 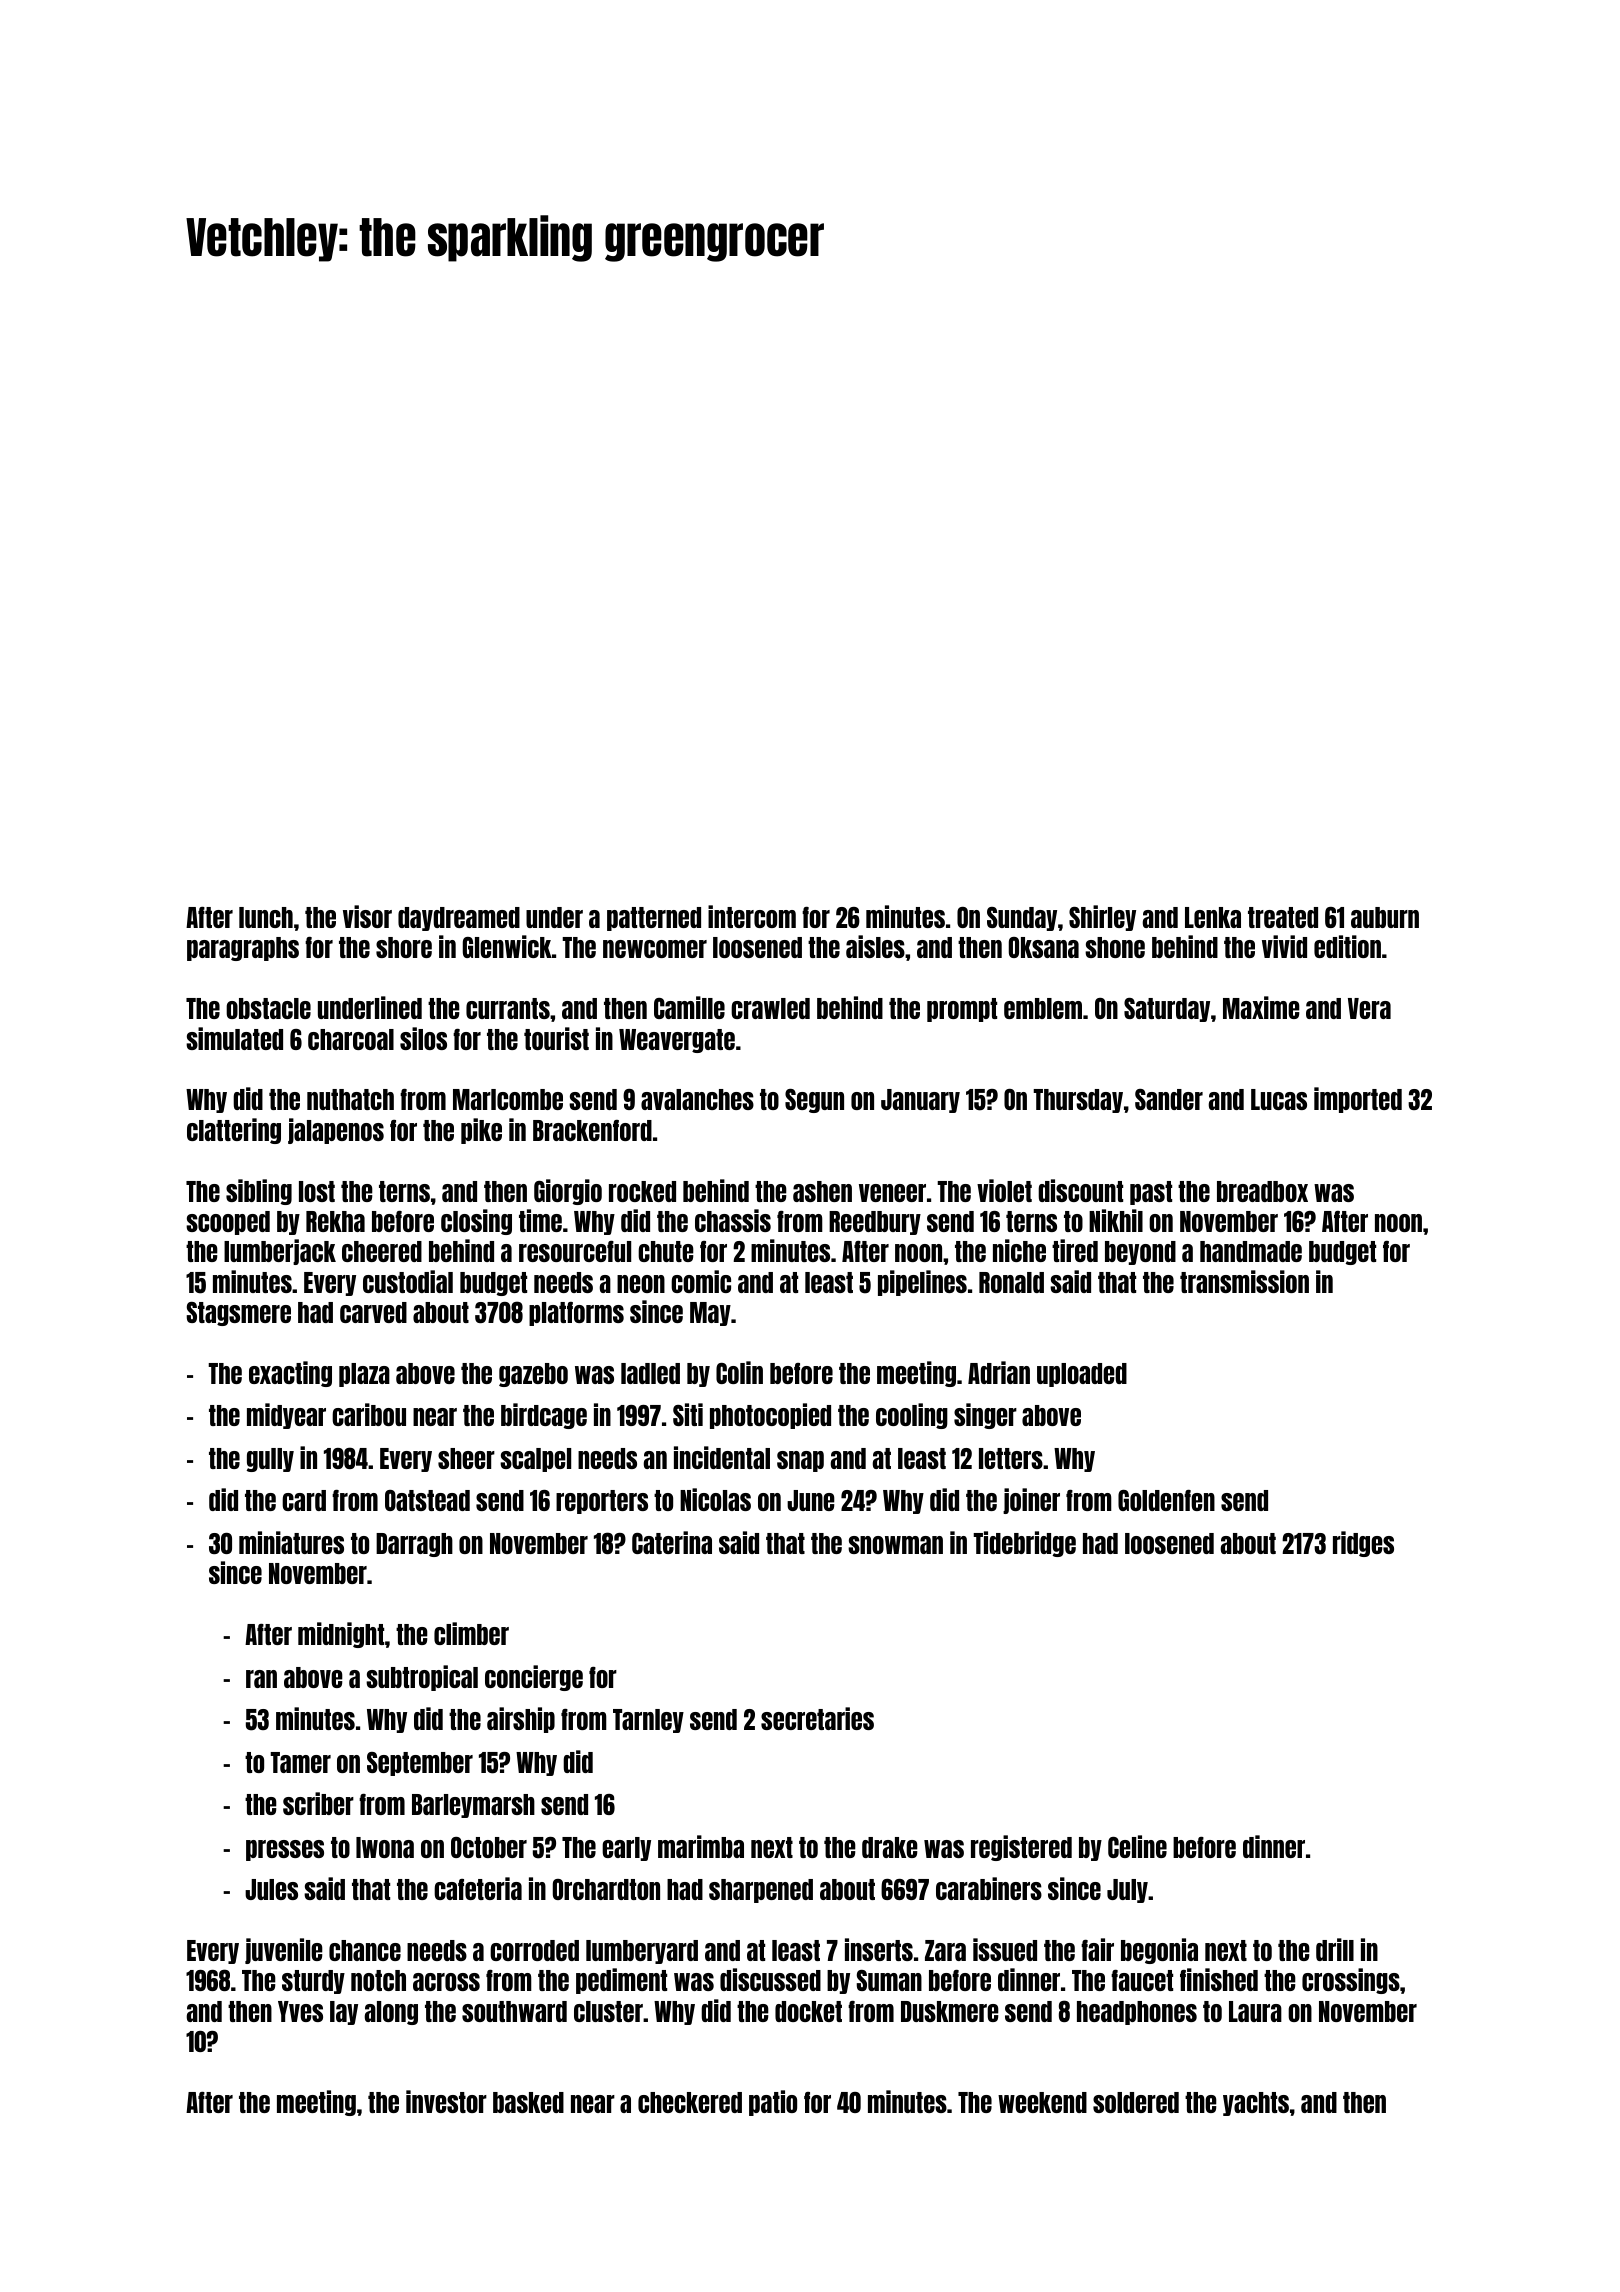 I want to click on snowman, so click(x=895, y=1545).
